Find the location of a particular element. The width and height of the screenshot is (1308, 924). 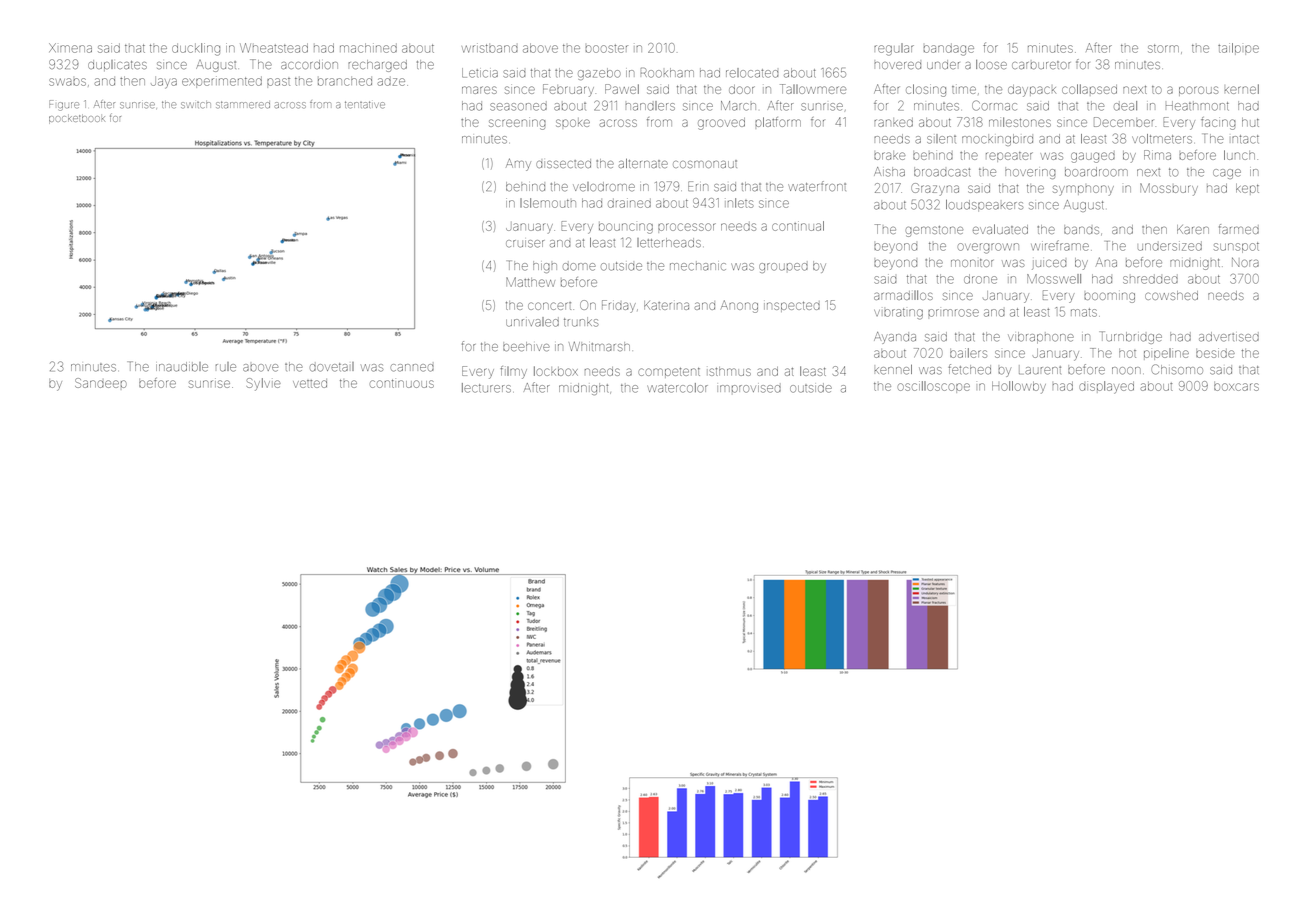

tailpipe is located at coordinates (1238, 49).
